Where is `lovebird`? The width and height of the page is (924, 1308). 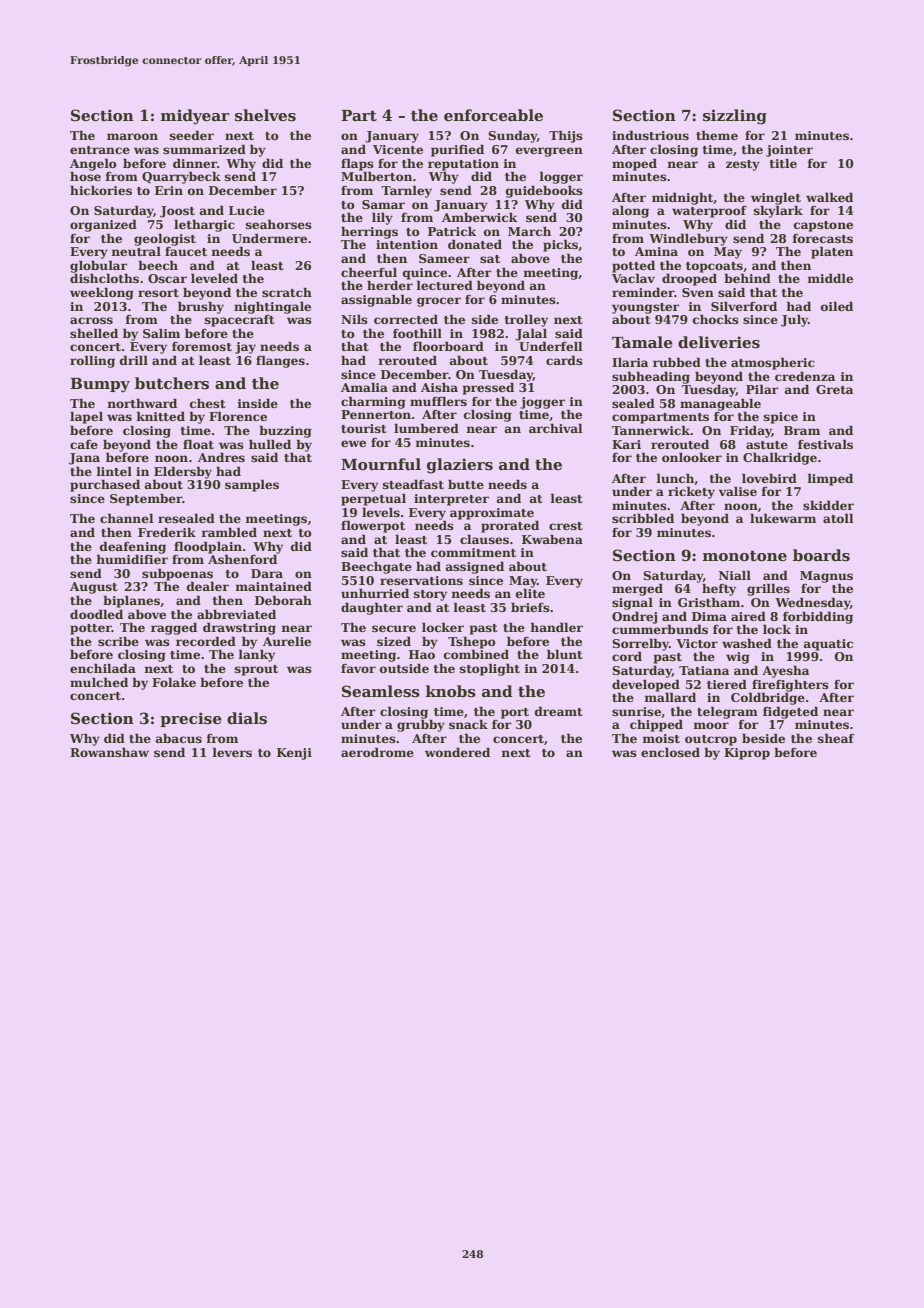
lovebird is located at coordinates (769, 478).
